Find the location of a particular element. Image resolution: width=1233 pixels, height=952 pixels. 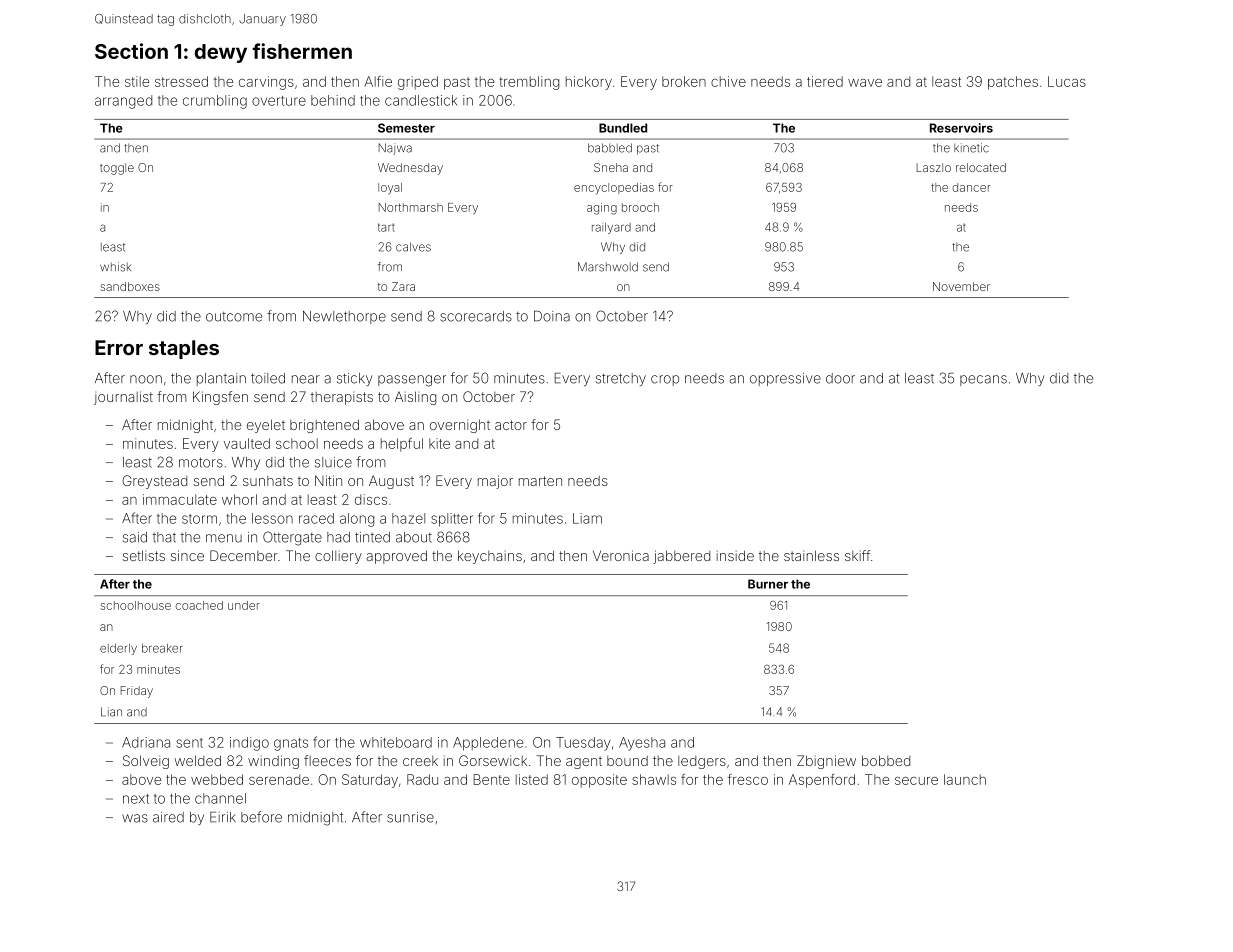

November is located at coordinates (961, 286).
